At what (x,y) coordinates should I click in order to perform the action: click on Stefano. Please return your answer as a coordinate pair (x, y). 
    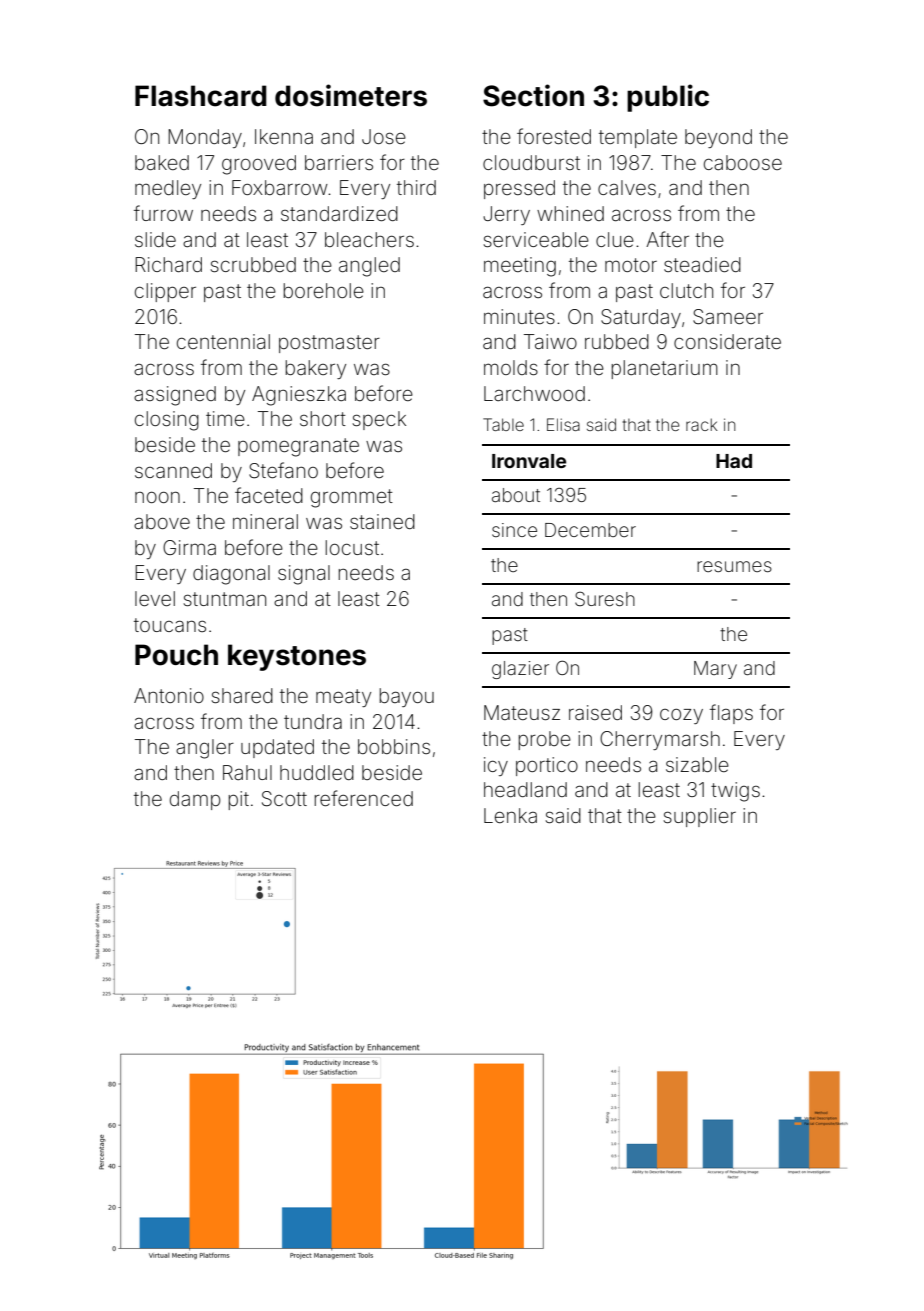
    Looking at the image, I should click on (283, 470).
